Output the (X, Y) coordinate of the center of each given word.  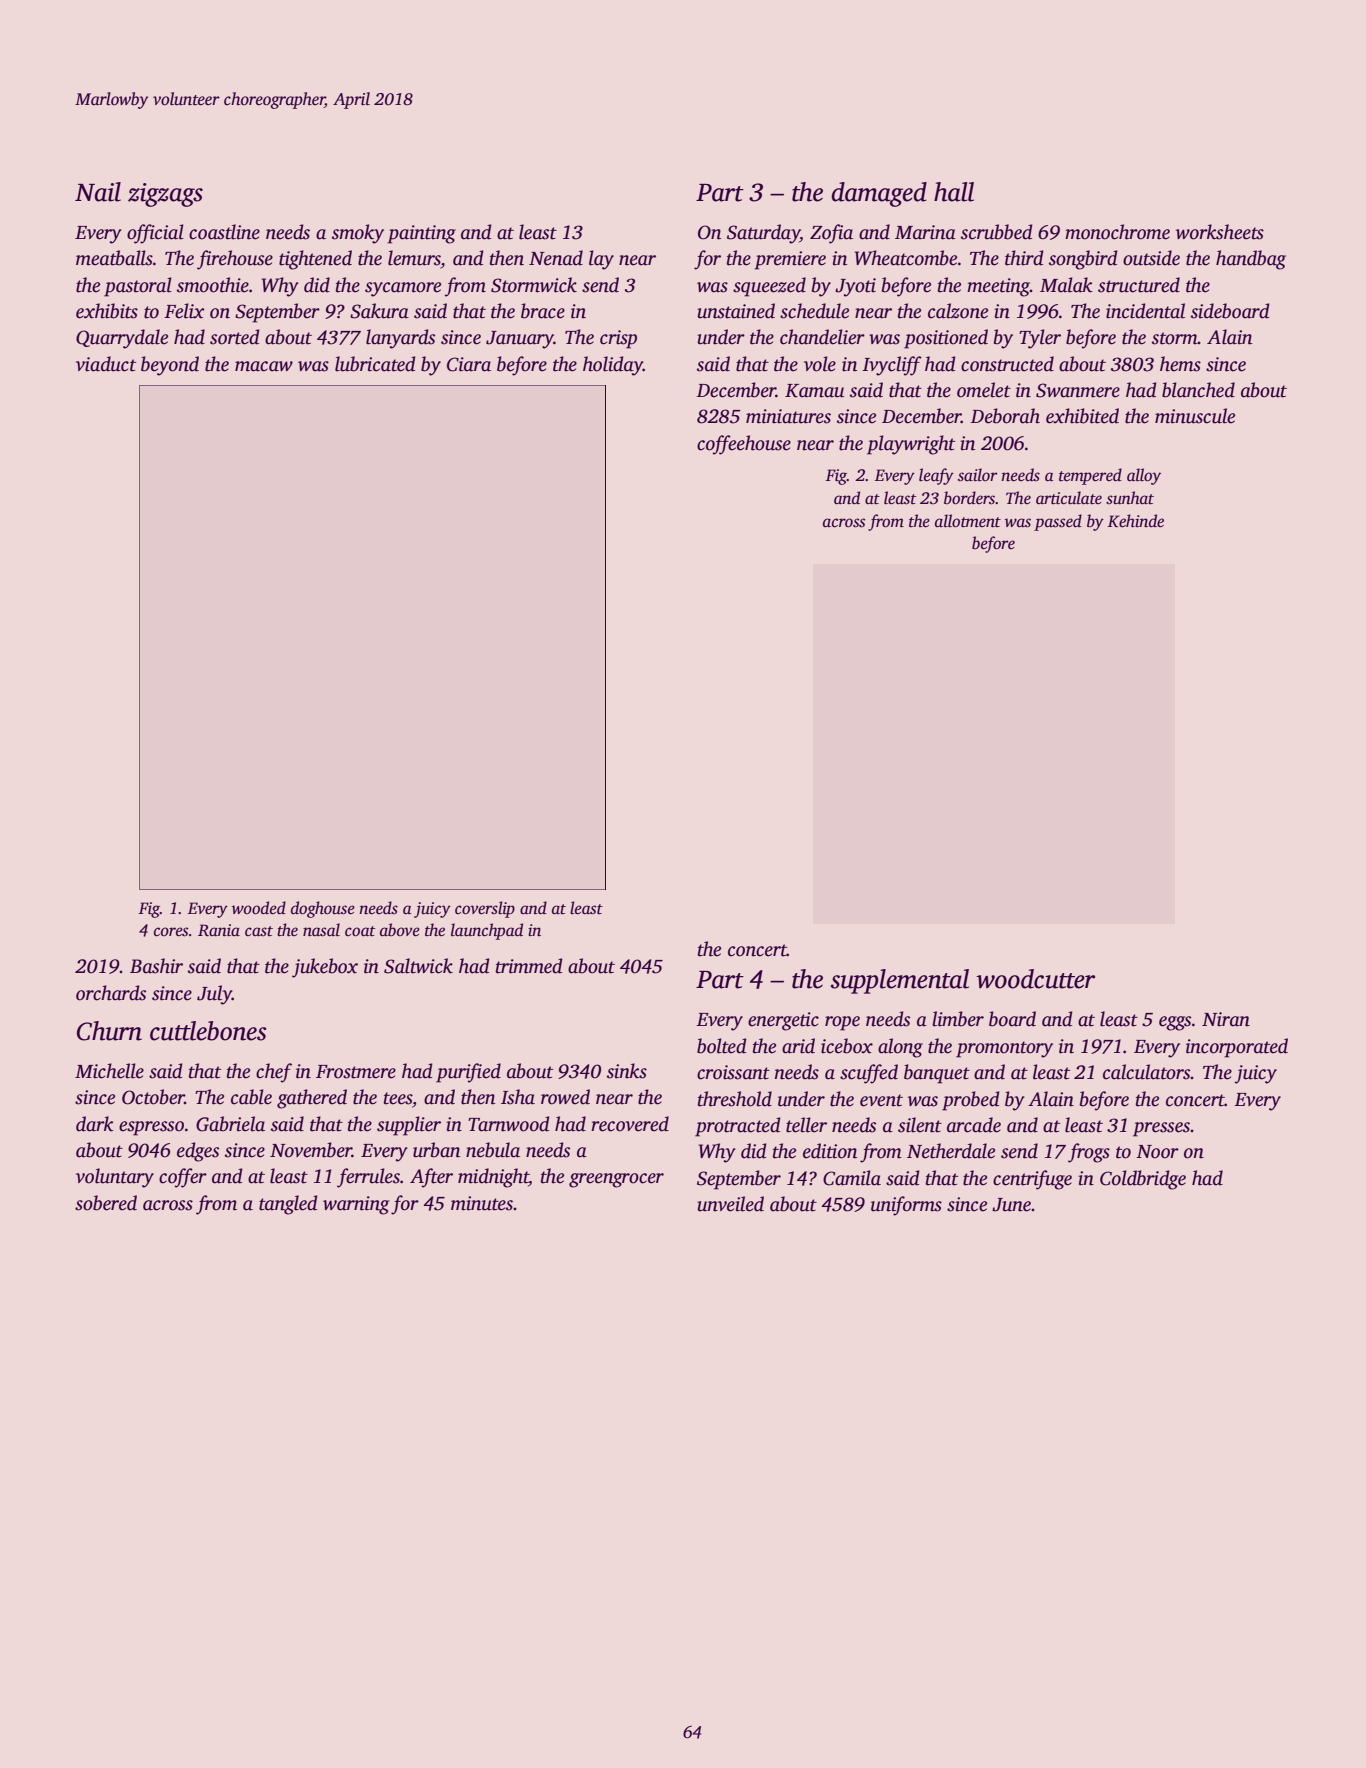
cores (171, 932)
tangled (288, 1205)
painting (421, 234)
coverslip (485, 909)
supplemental (900, 981)
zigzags (165, 195)
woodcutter (1035, 979)
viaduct (106, 364)
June (1011, 1205)
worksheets (1220, 232)
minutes (482, 1203)
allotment (968, 521)
